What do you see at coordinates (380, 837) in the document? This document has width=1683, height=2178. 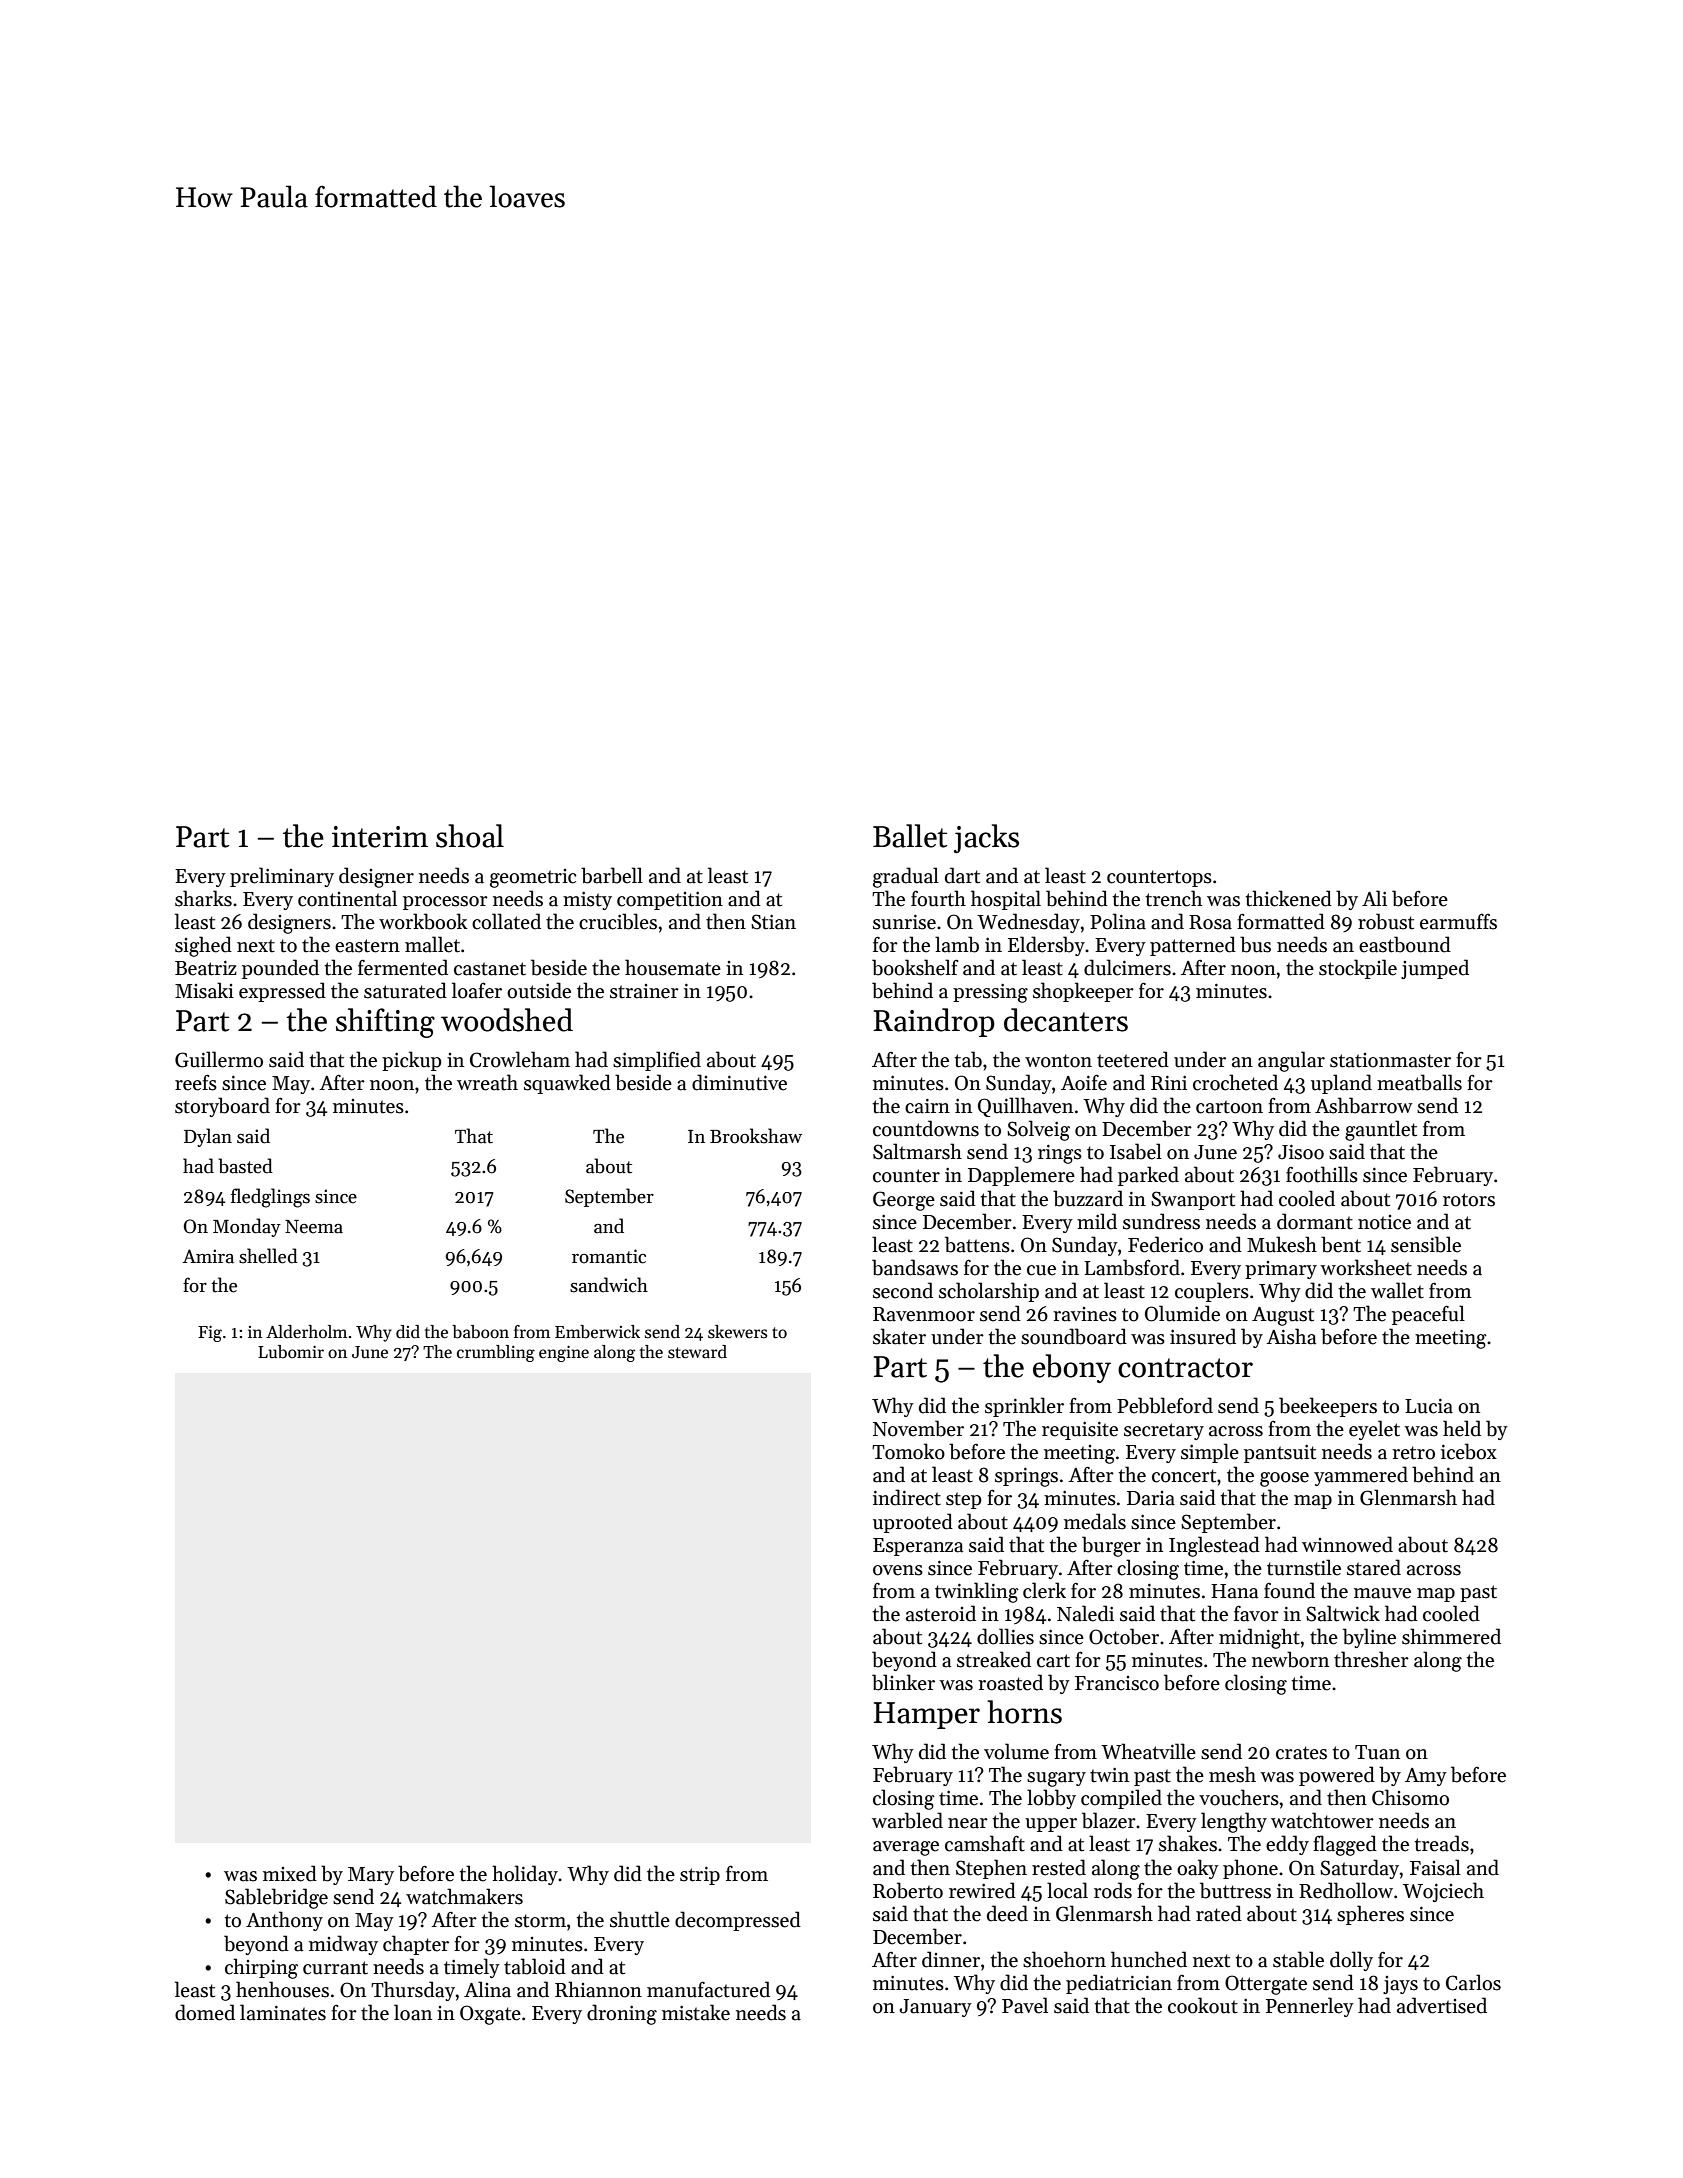 I see `interim` at bounding box center [380, 837].
